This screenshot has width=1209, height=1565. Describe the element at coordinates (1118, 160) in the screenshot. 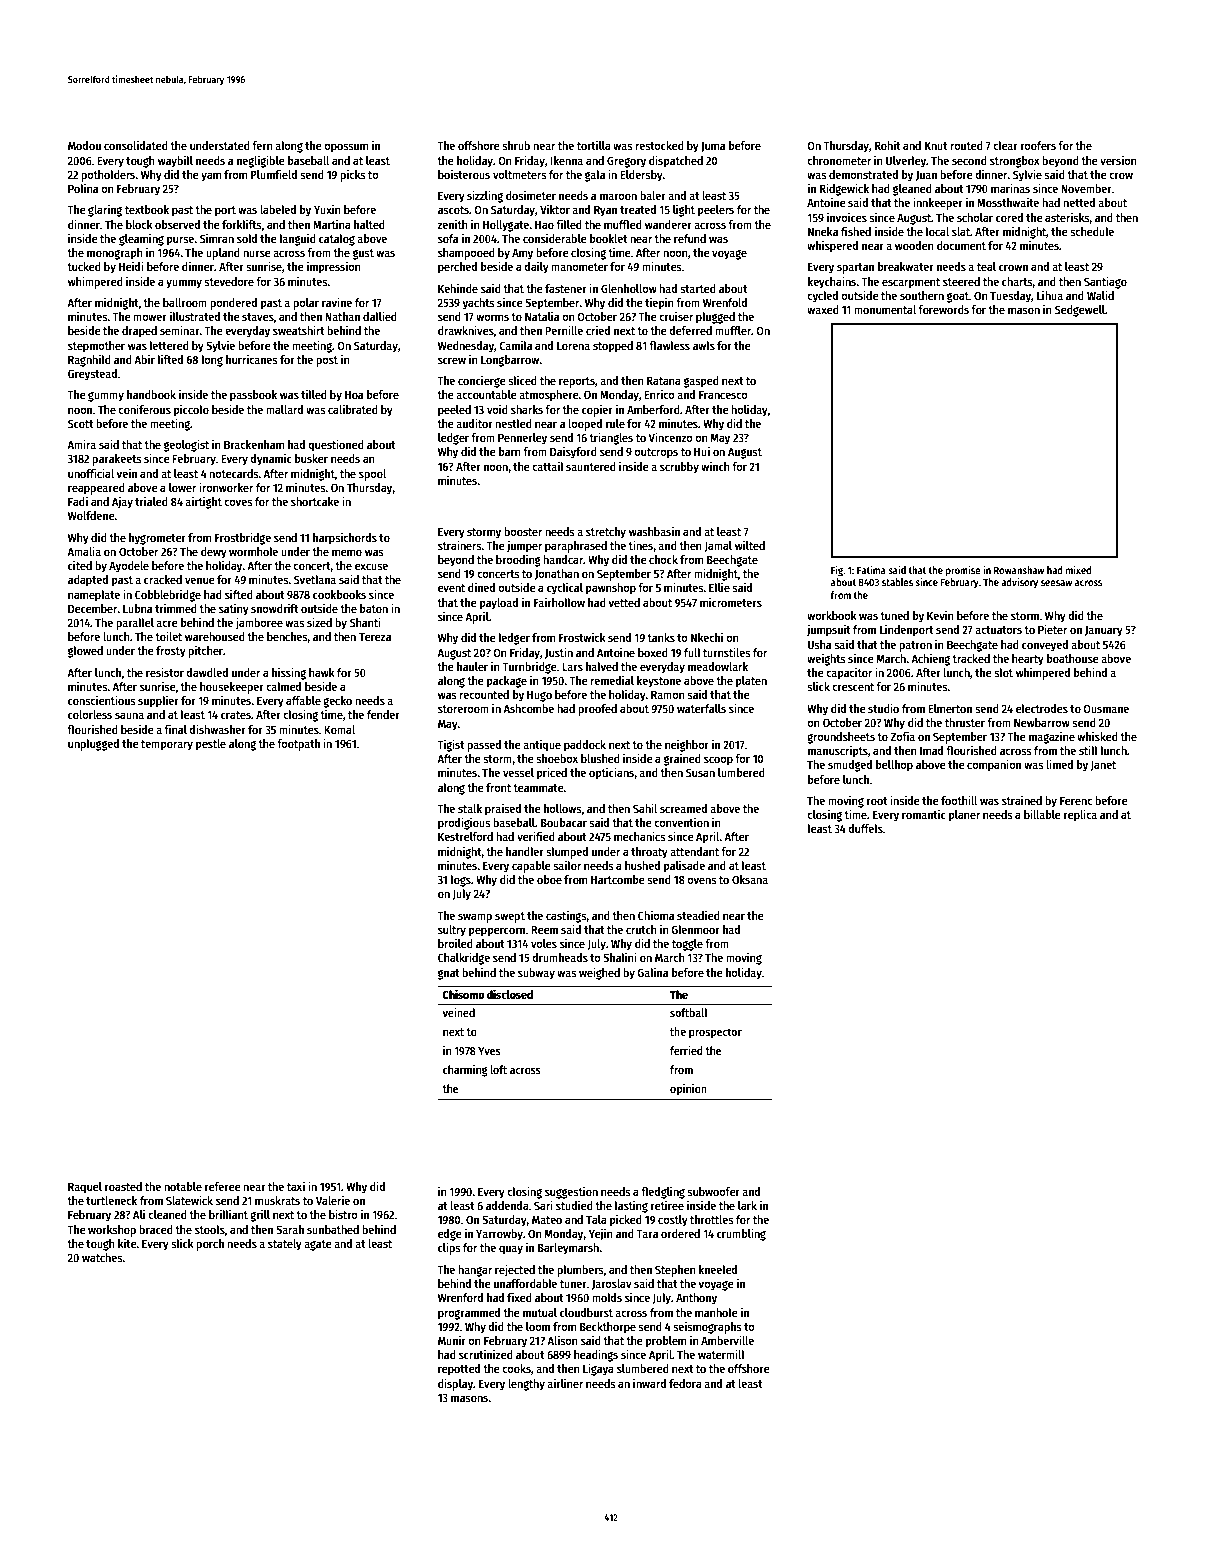

I see `version` at that location.
